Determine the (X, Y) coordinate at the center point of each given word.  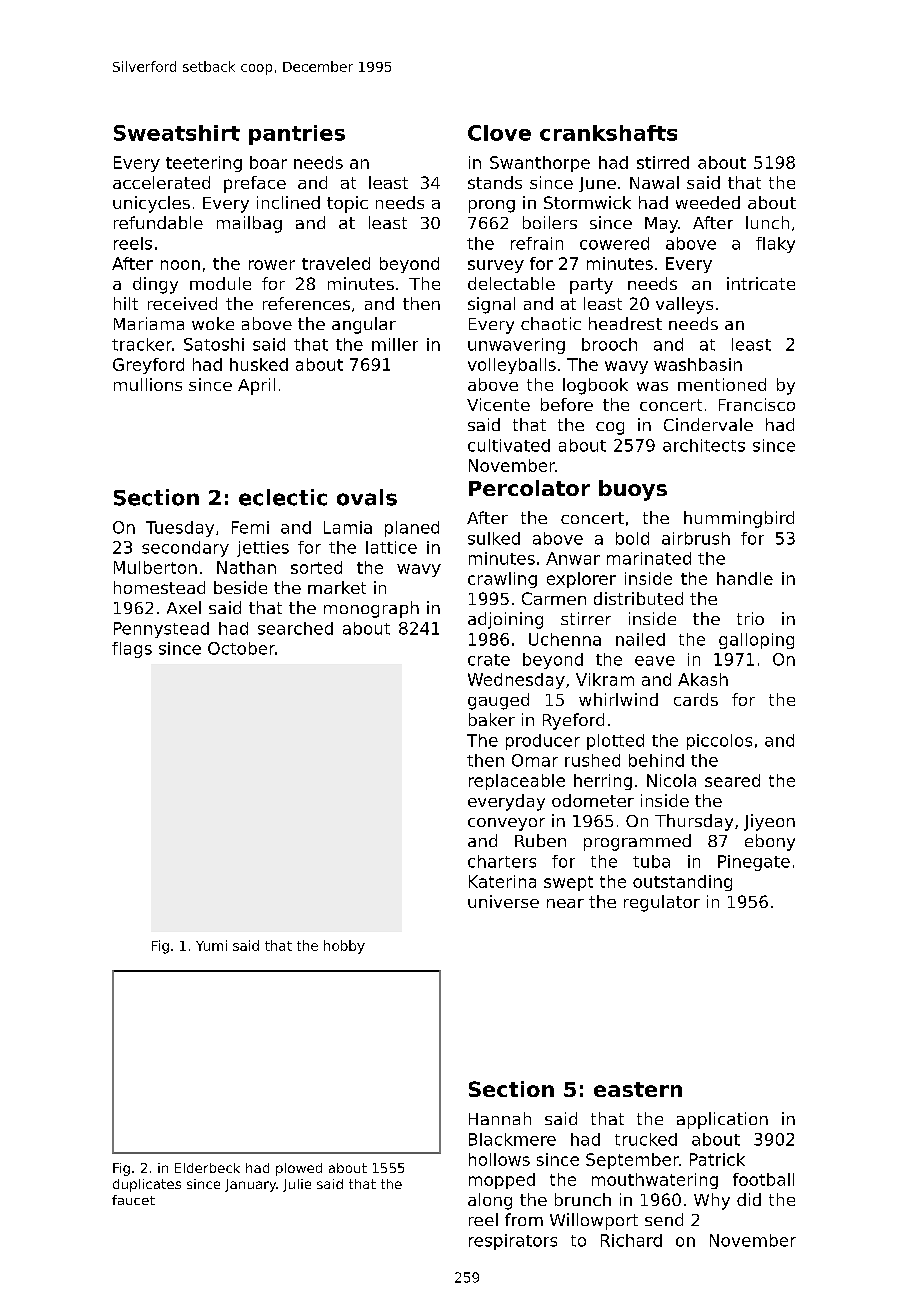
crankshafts (608, 133)
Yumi (211, 945)
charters (502, 861)
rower (272, 265)
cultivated (509, 445)
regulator (662, 903)
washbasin (698, 364)
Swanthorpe (540, 164)
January (250, 1185)
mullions (148, 384)
